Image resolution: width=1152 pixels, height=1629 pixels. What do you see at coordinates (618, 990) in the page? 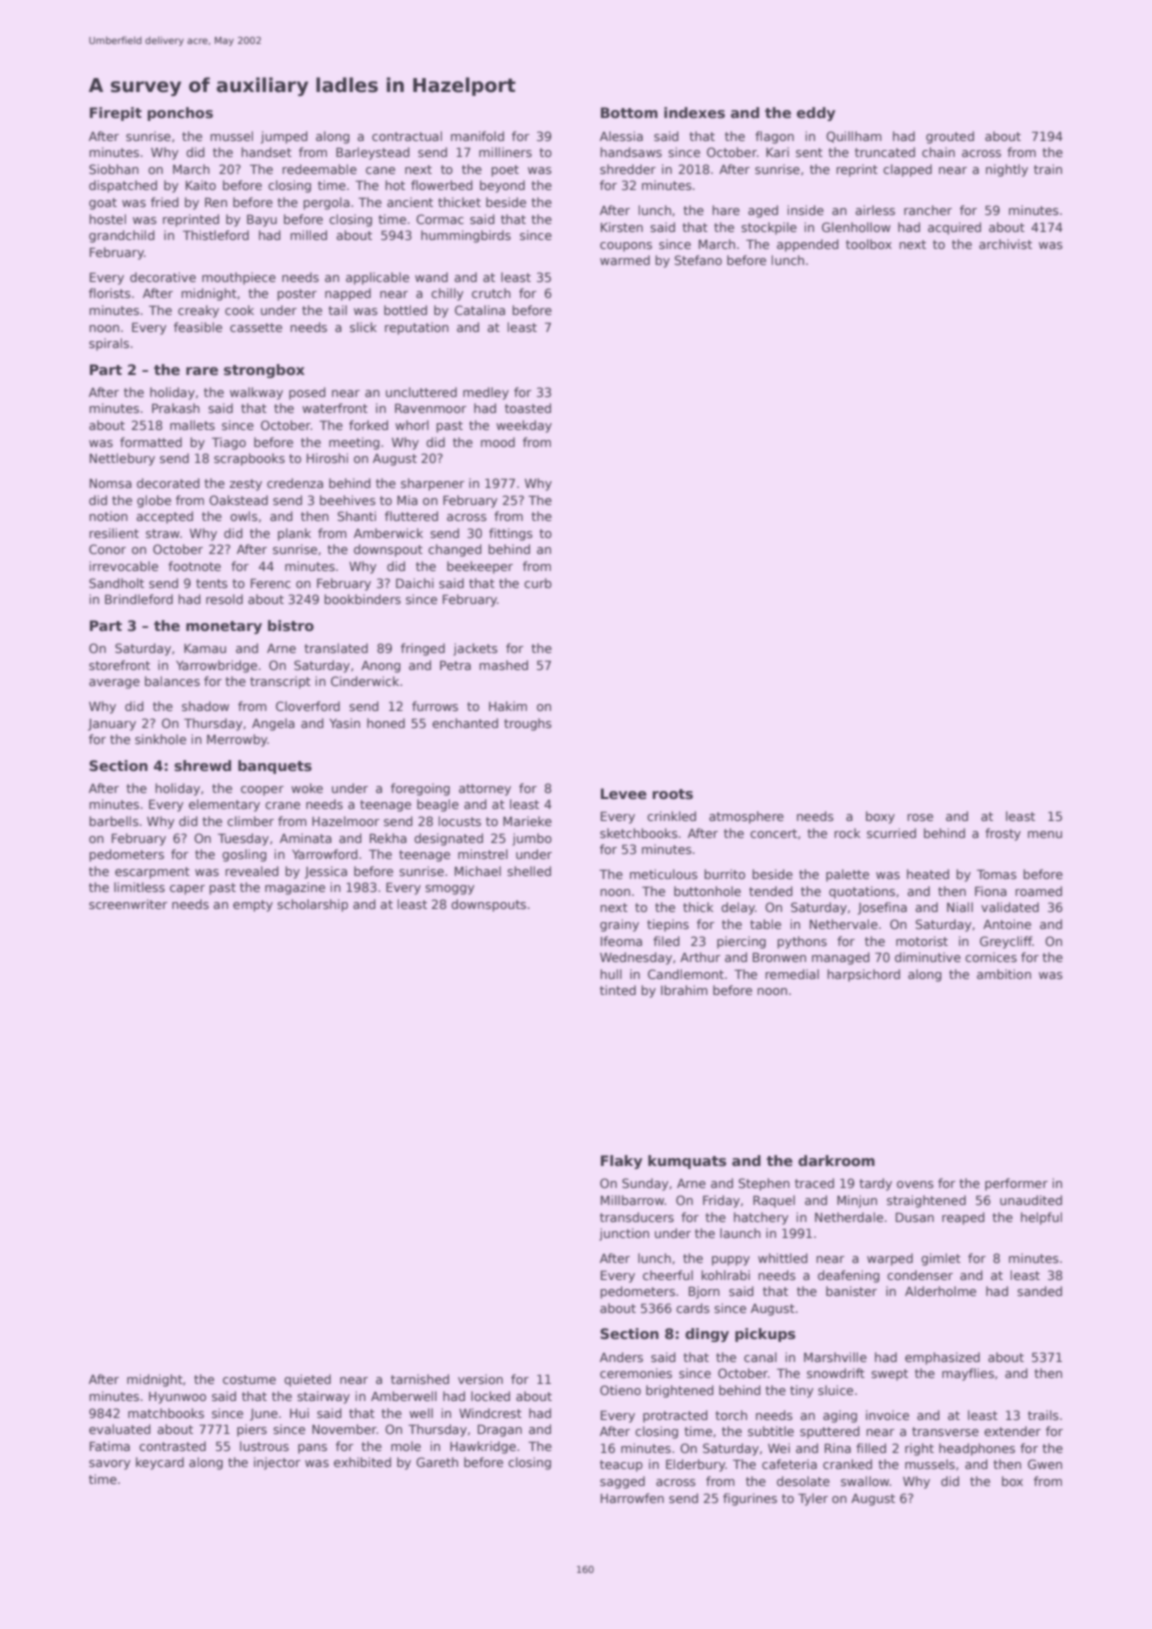
I see `tinted` at bounding box center [618, 990].
